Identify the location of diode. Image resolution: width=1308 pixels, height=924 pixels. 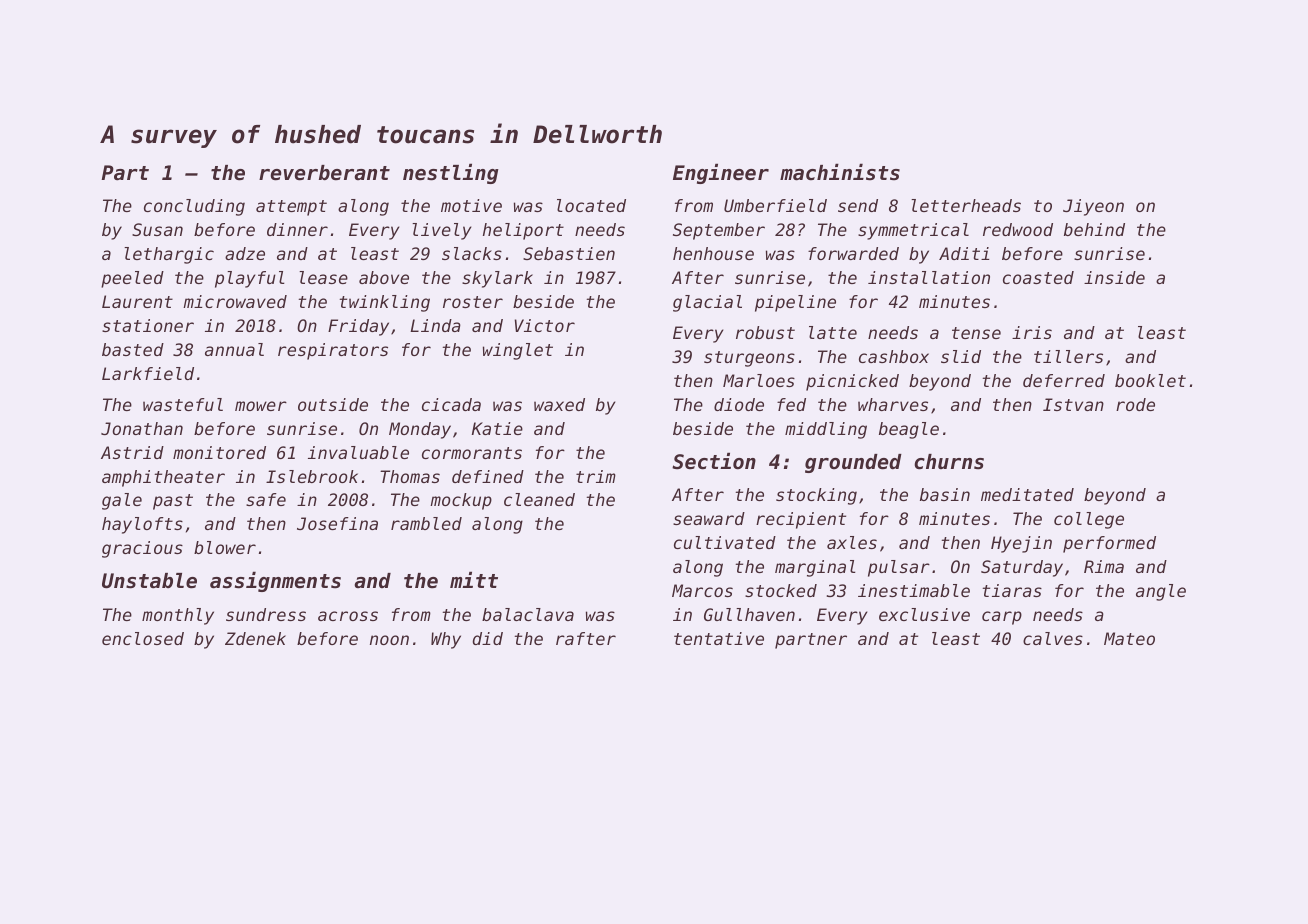
(739, 404).
